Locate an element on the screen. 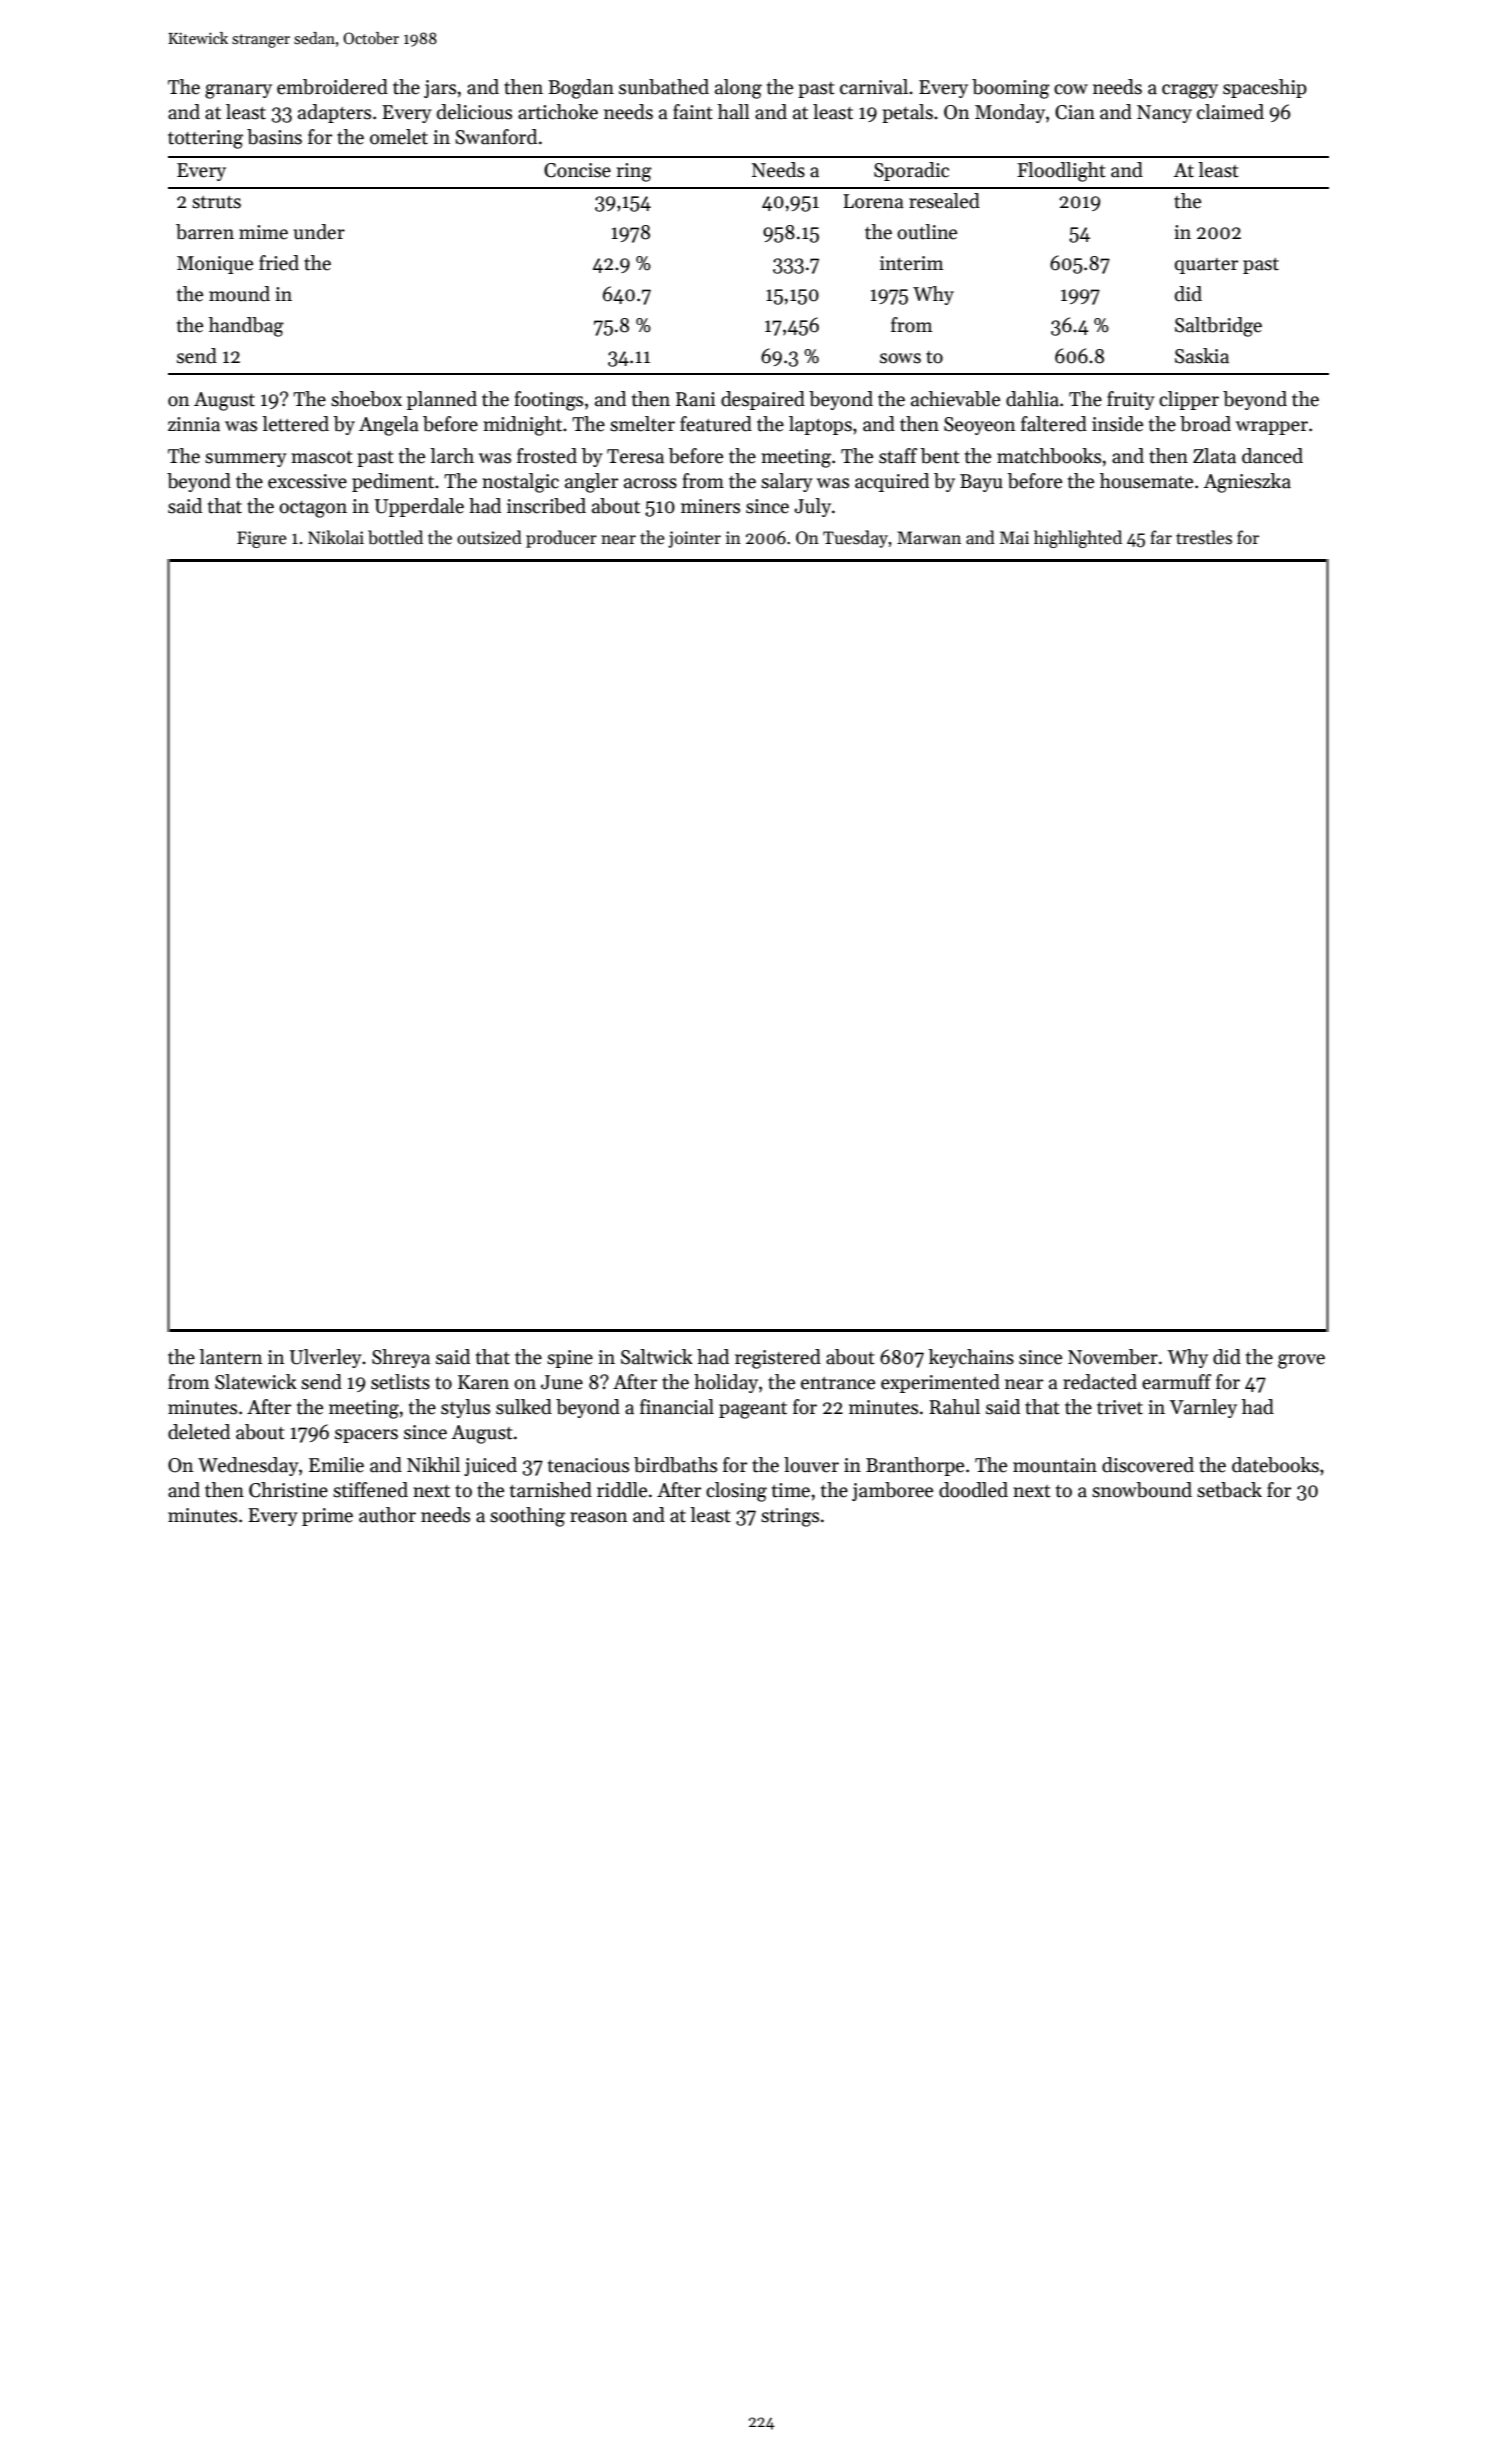 The width and height of the screenshot is (1496, 2464). author is located at coordinates (387, 1515).
